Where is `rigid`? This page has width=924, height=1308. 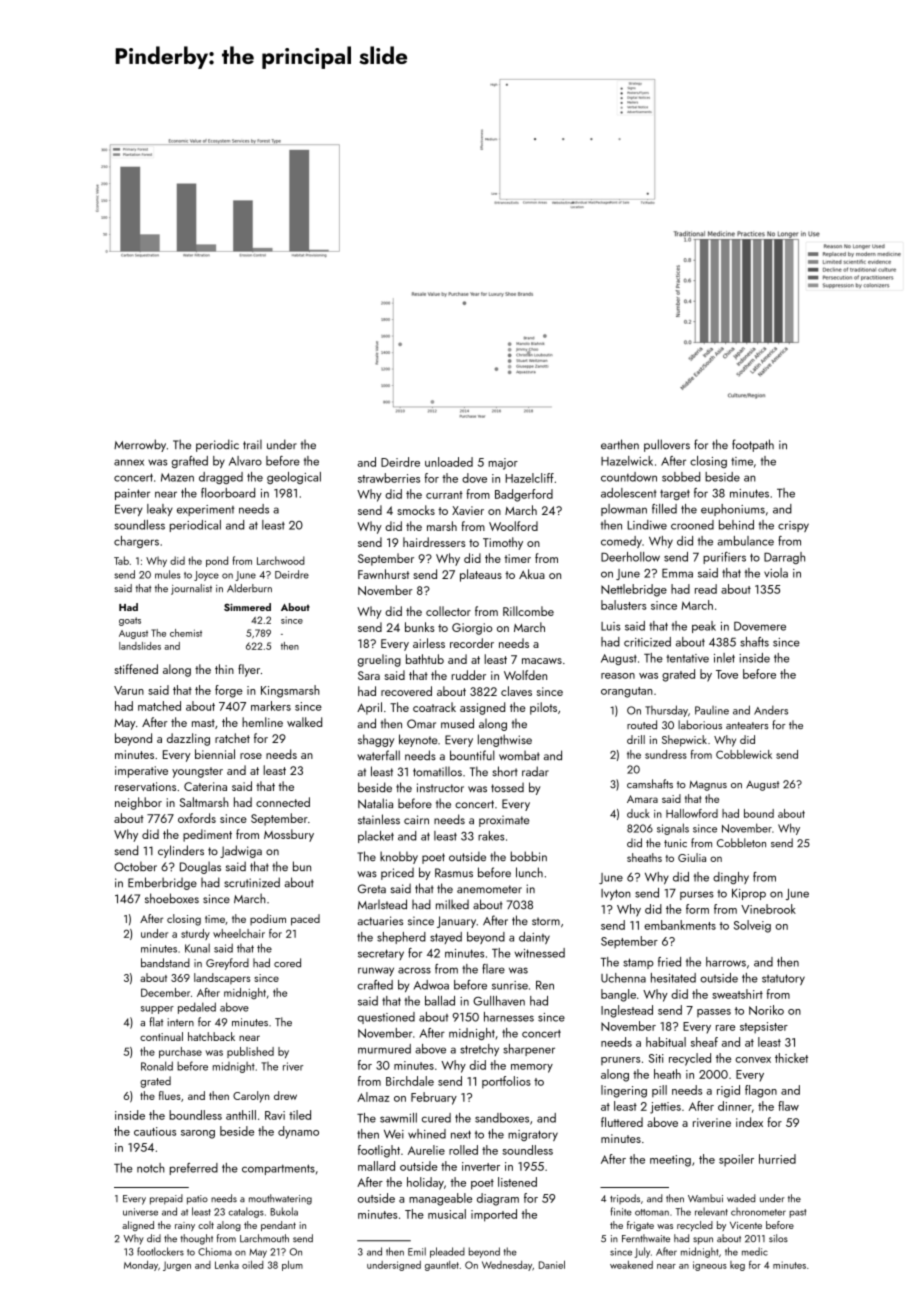 rigid is located at coordinates (728, 1091).
